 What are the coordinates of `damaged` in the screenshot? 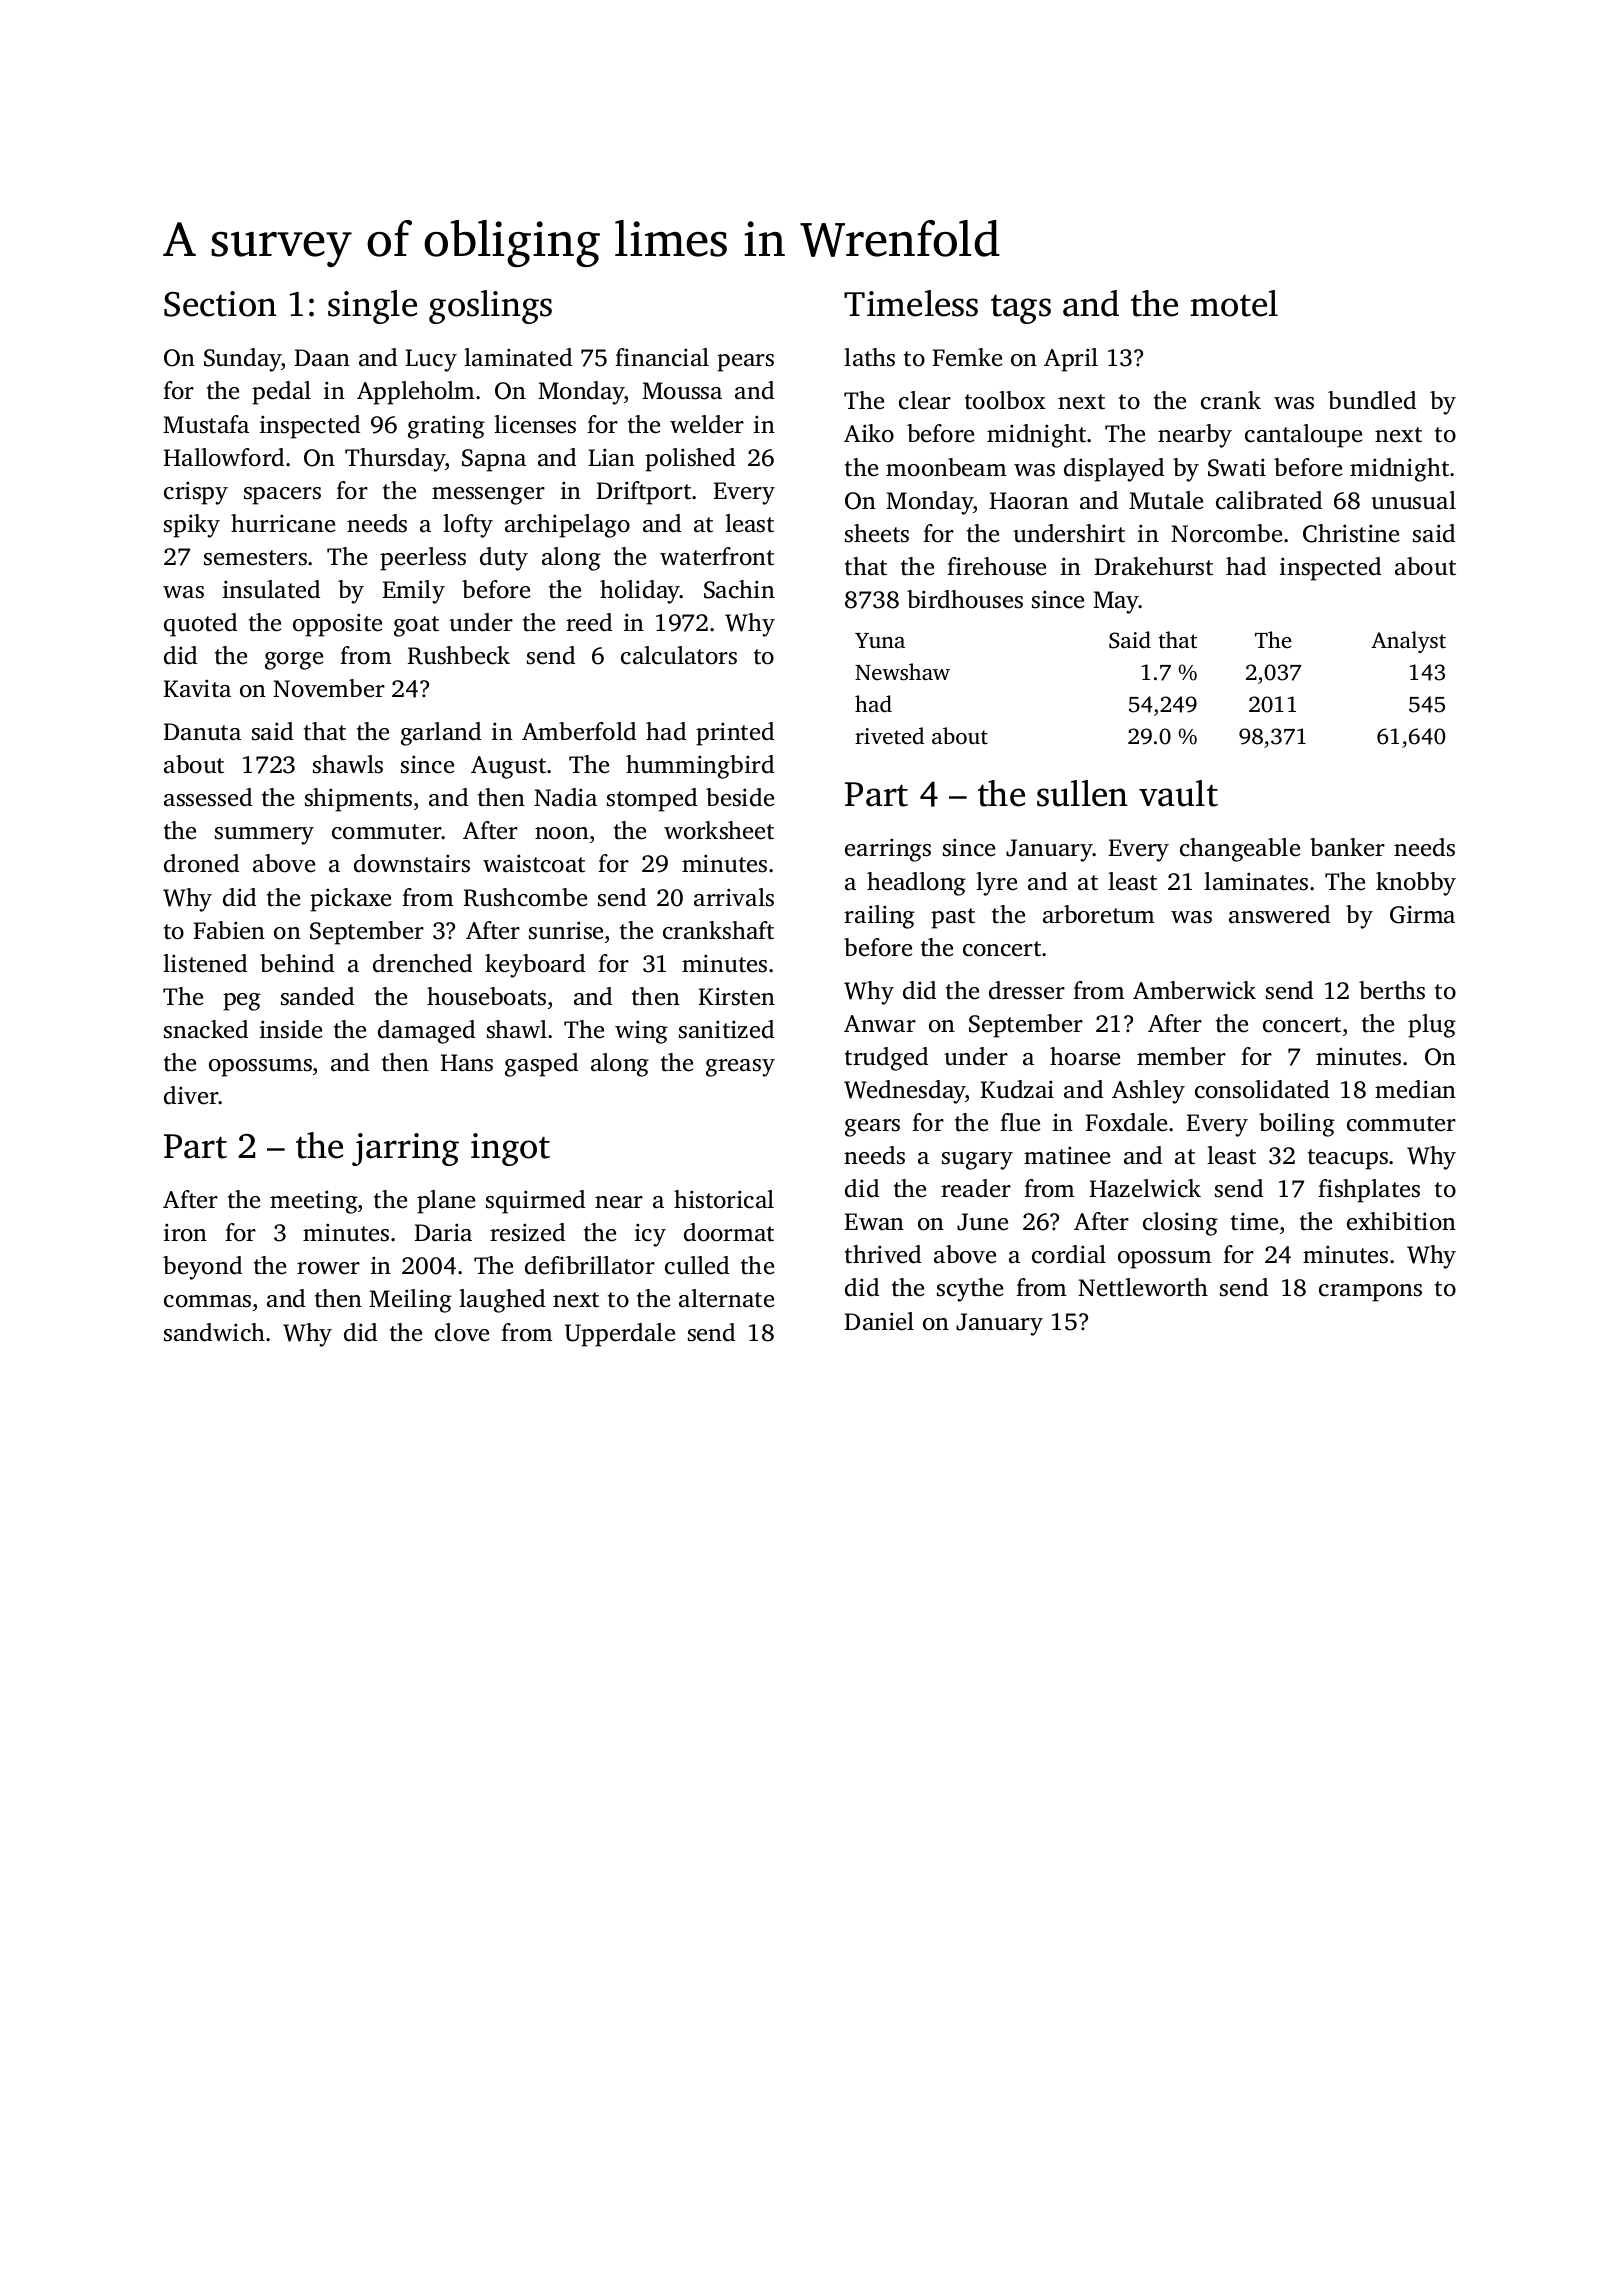 It's located at (426, 1032).
